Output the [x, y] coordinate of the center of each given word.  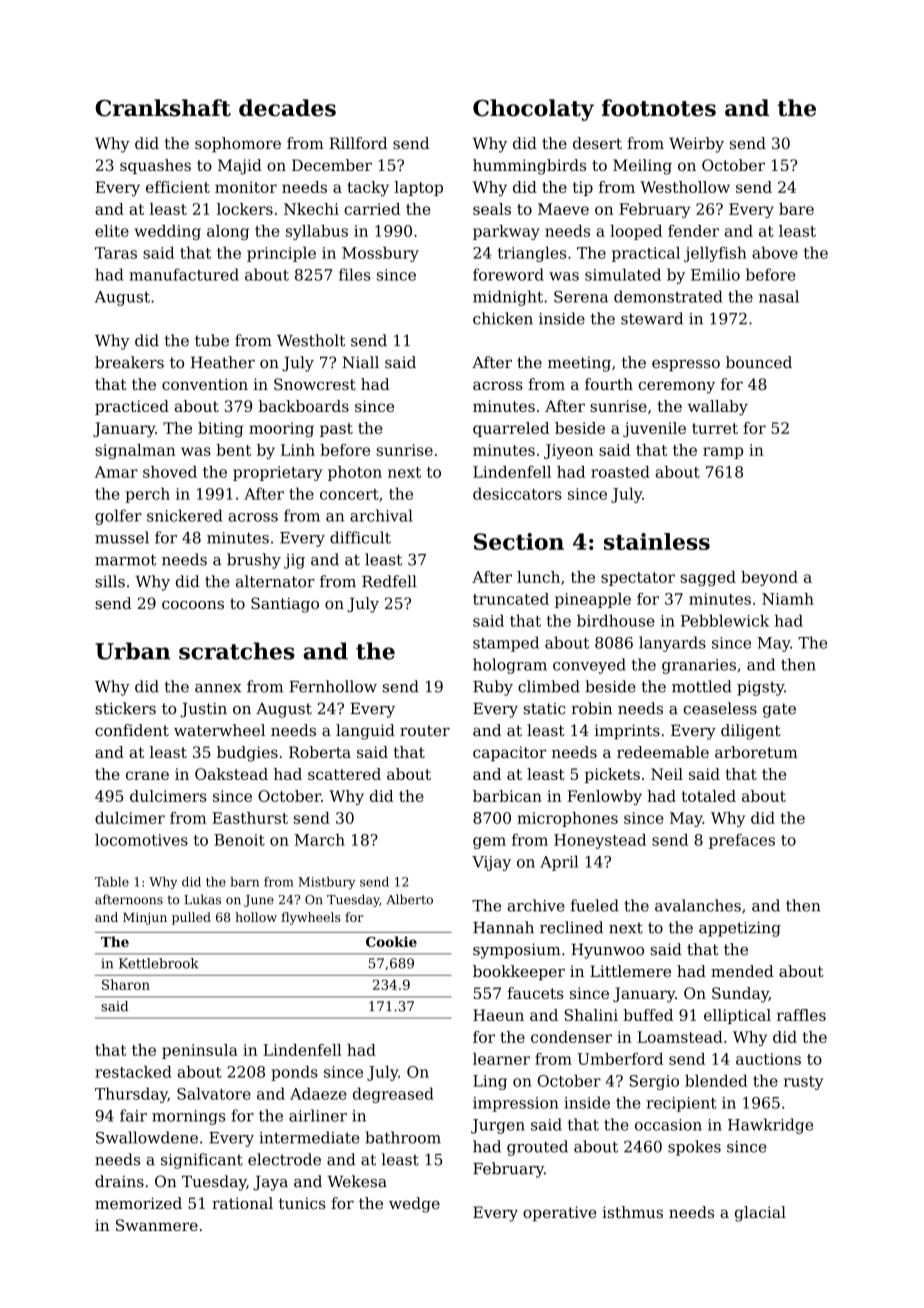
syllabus [317, 232]
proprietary [277, 473]
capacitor [510, 753]
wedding [168, 232]
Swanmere [157, 1225]
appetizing [740, 929]
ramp [723, 453]
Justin [203, 710]
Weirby [696, 145]
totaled [709, 796]
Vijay [491, 863]
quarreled [511, 429]
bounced [759, 362]
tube [212, 340]
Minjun [145, 918]
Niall [360, 362]
